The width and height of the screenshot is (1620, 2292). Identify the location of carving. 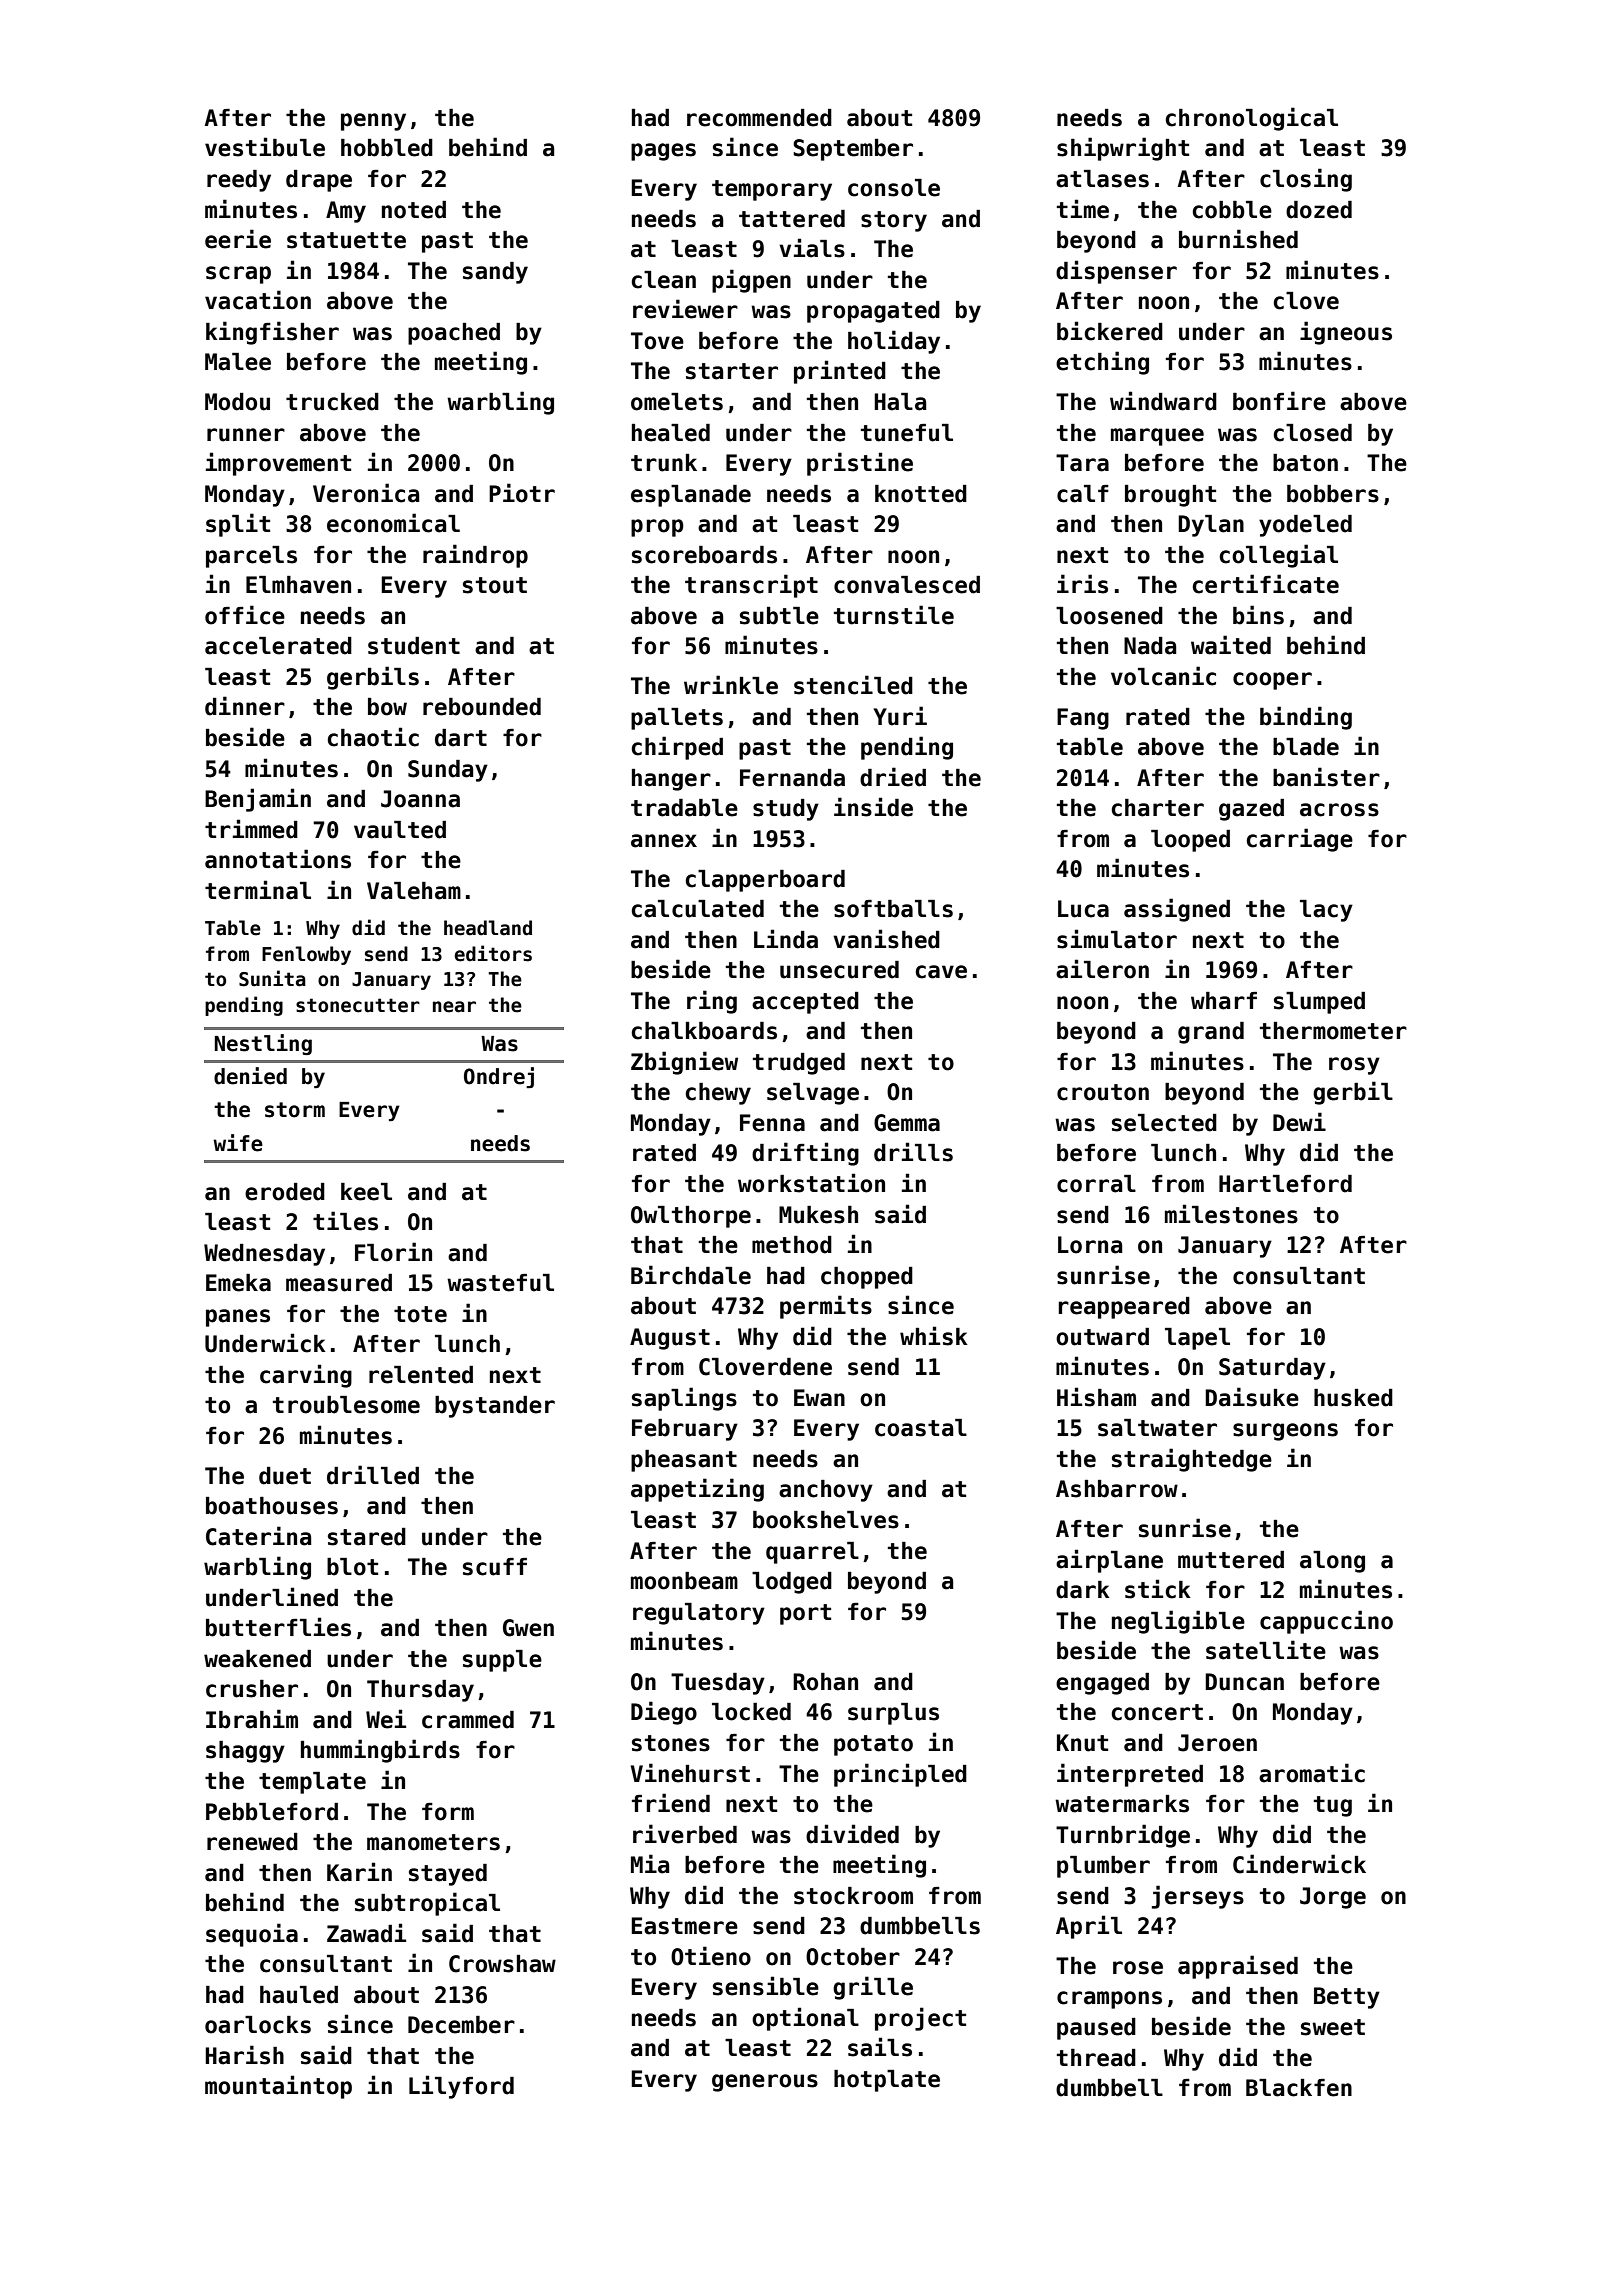
(306, 1376).
